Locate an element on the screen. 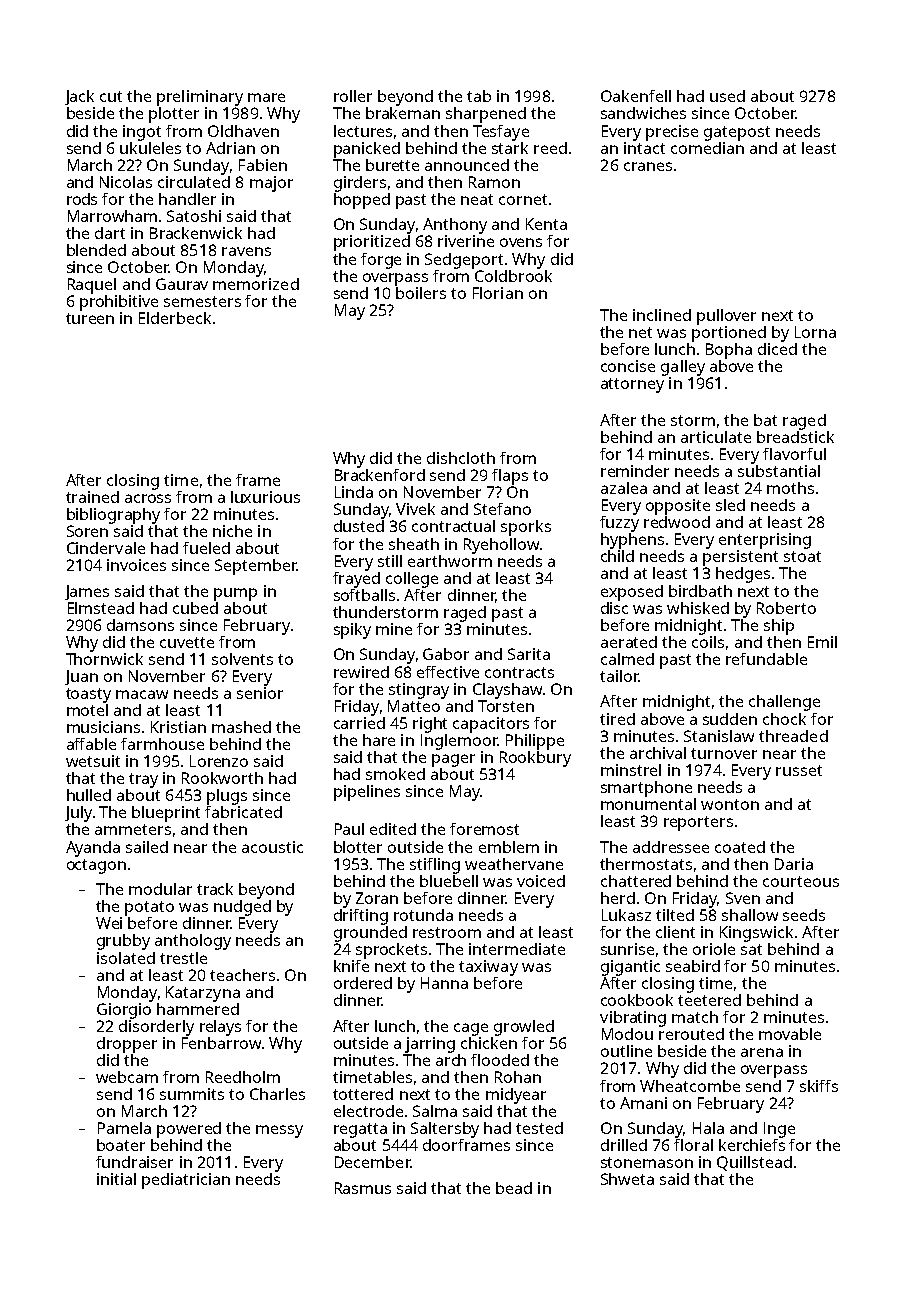  cut is located at coordinates (111, 96).
